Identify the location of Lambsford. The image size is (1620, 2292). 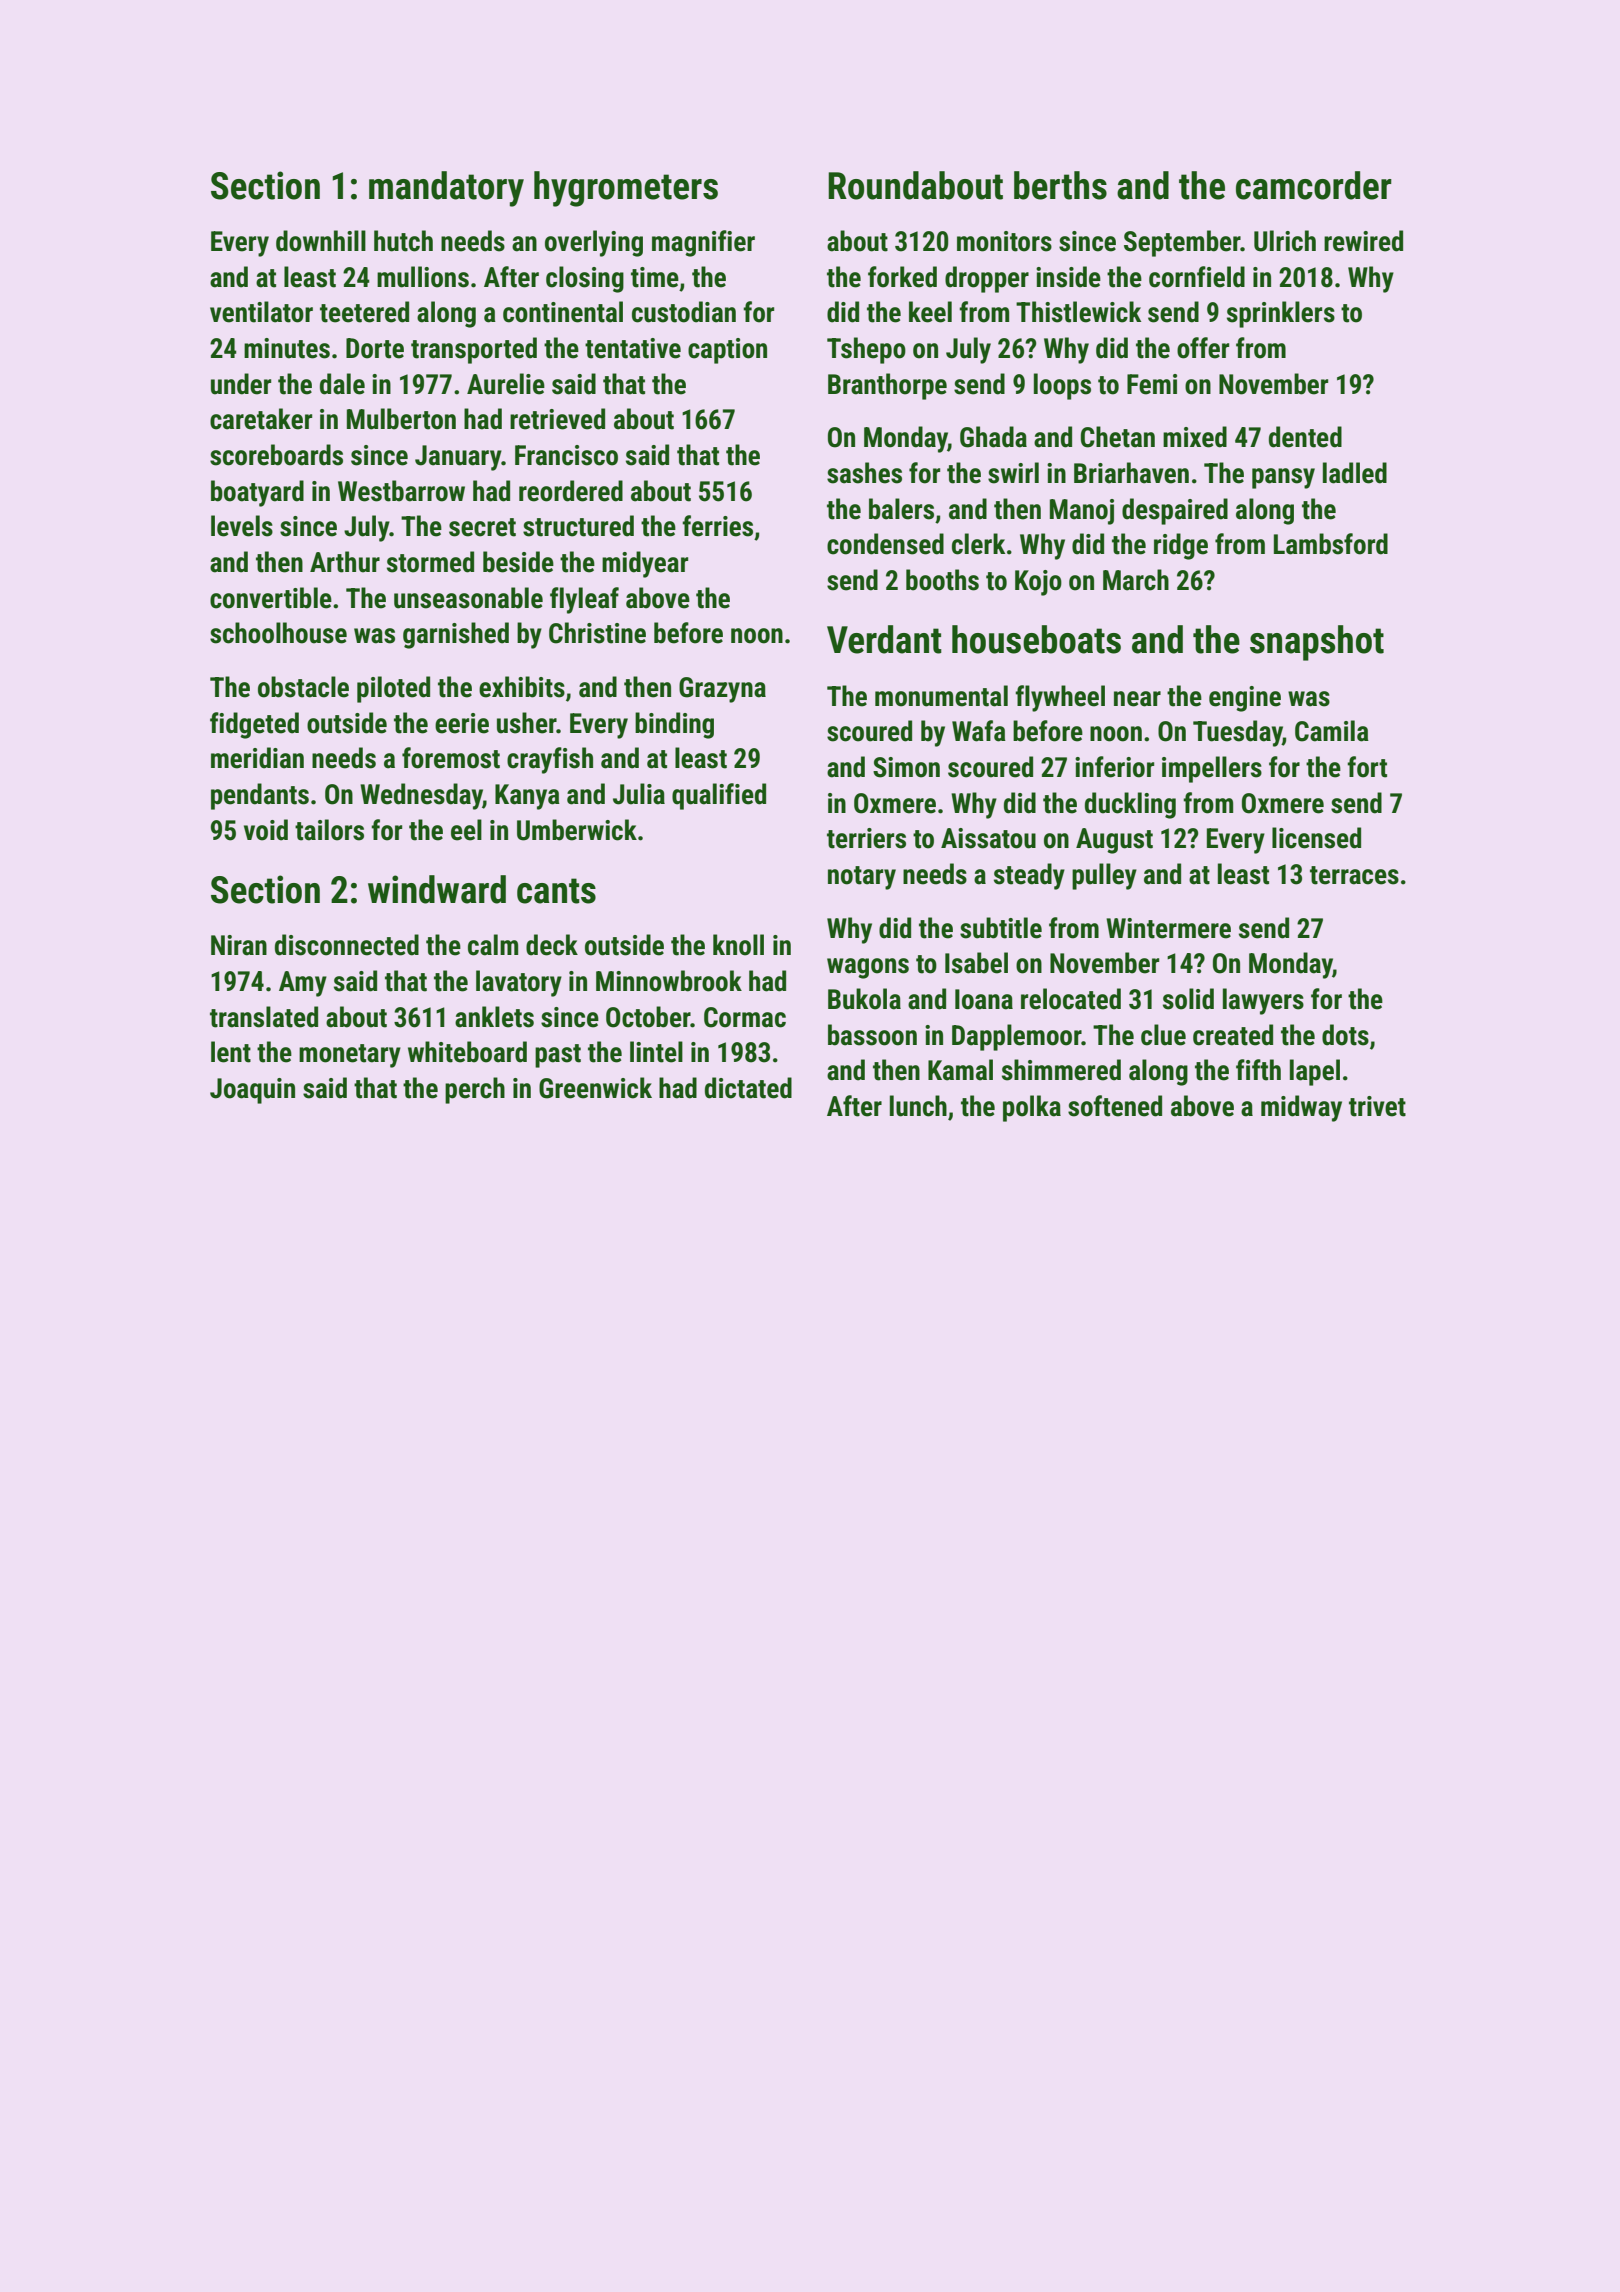
(1331, 544).
